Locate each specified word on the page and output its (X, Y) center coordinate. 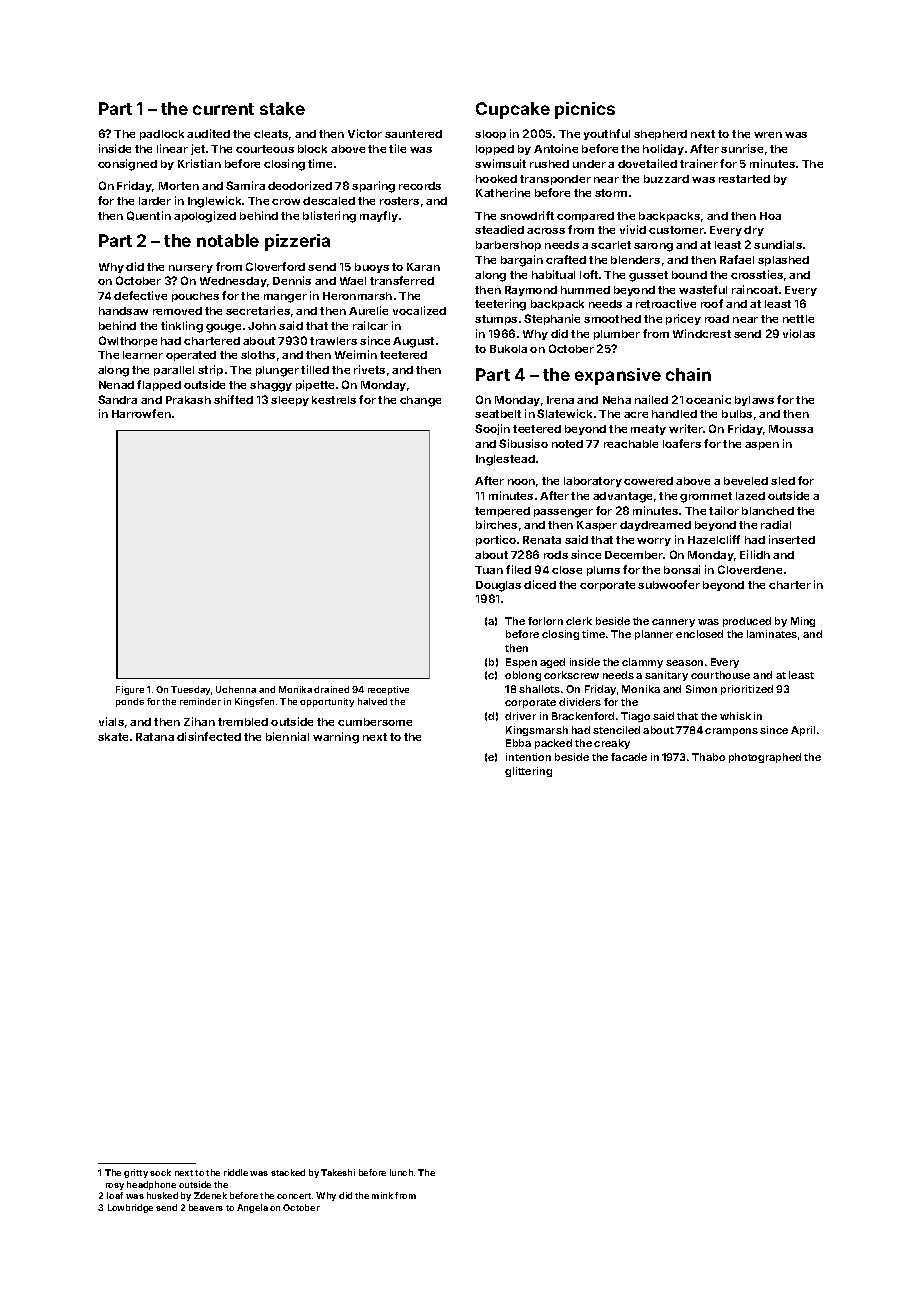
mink (382, 1195)
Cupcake (513, 110)
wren (768, 135)
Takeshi (338, 1172)
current (223, 109)
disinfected (209, 736)
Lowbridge (130, 1208)
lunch (401, 1172)
